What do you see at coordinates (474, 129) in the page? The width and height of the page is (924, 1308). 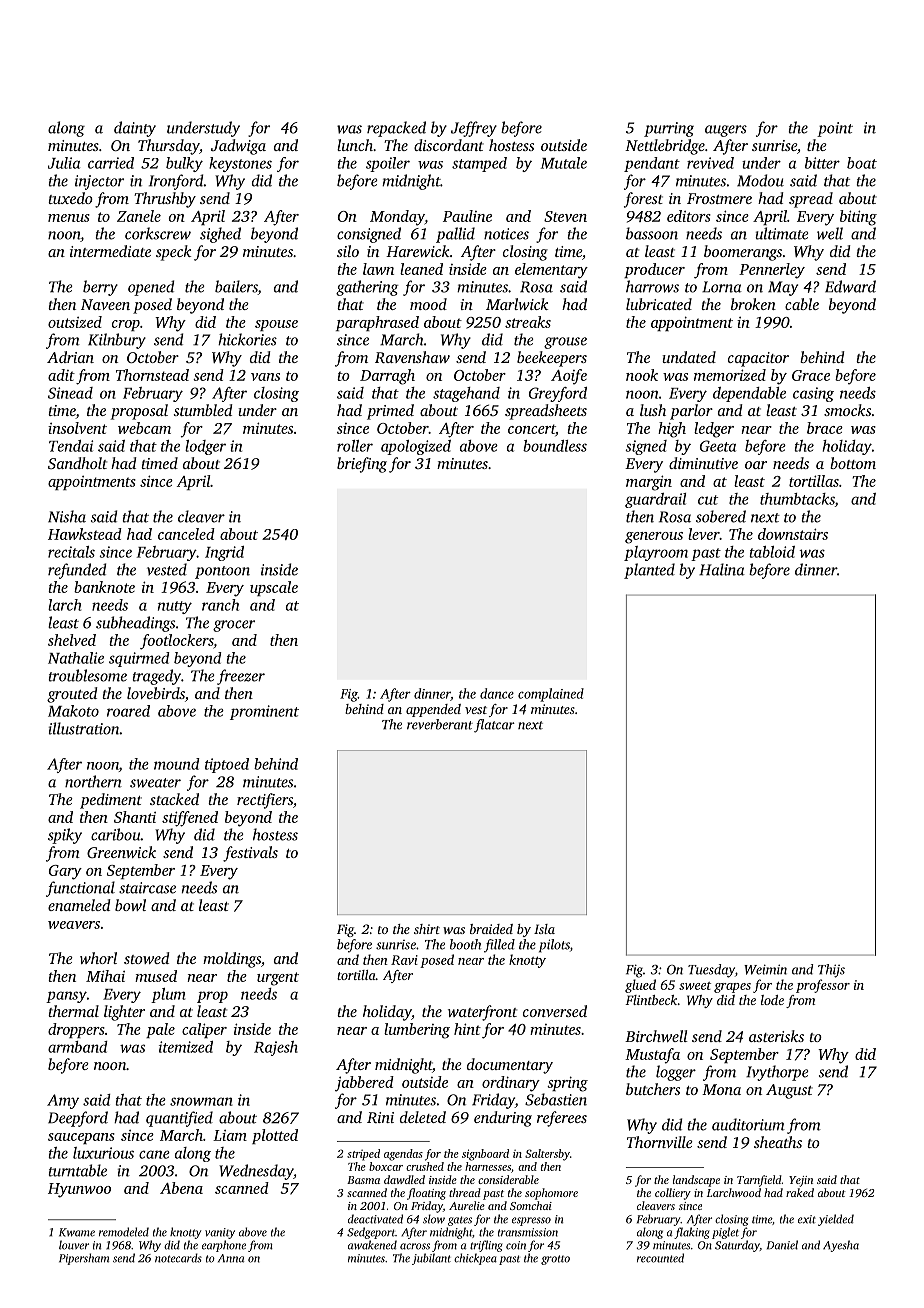 I see `Jeffrey` at bounding box center [474, 129].
